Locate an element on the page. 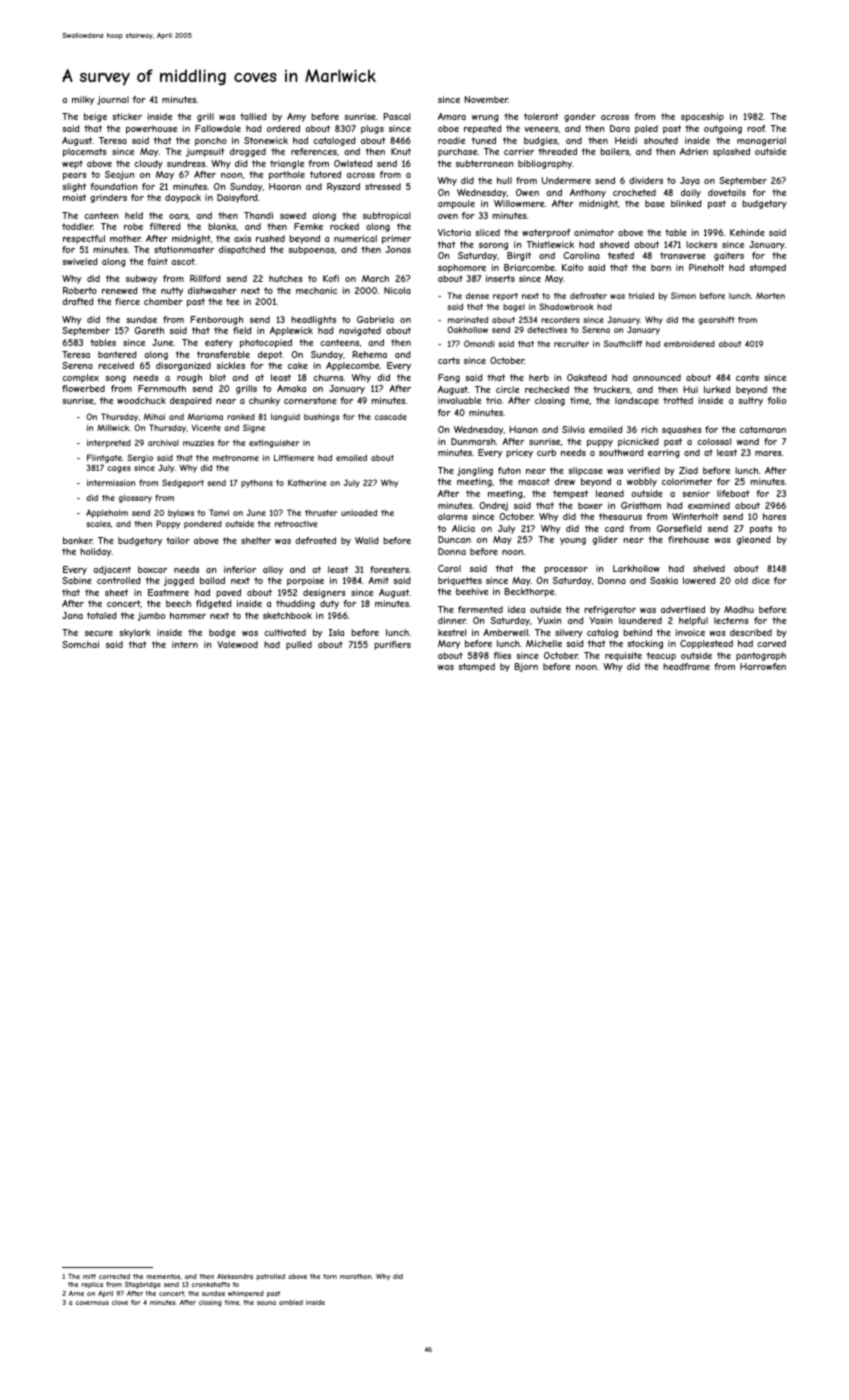 Image resolution: width=849 pixels, height=1400 pixels. teacup is located at coordinates (661, 656).
